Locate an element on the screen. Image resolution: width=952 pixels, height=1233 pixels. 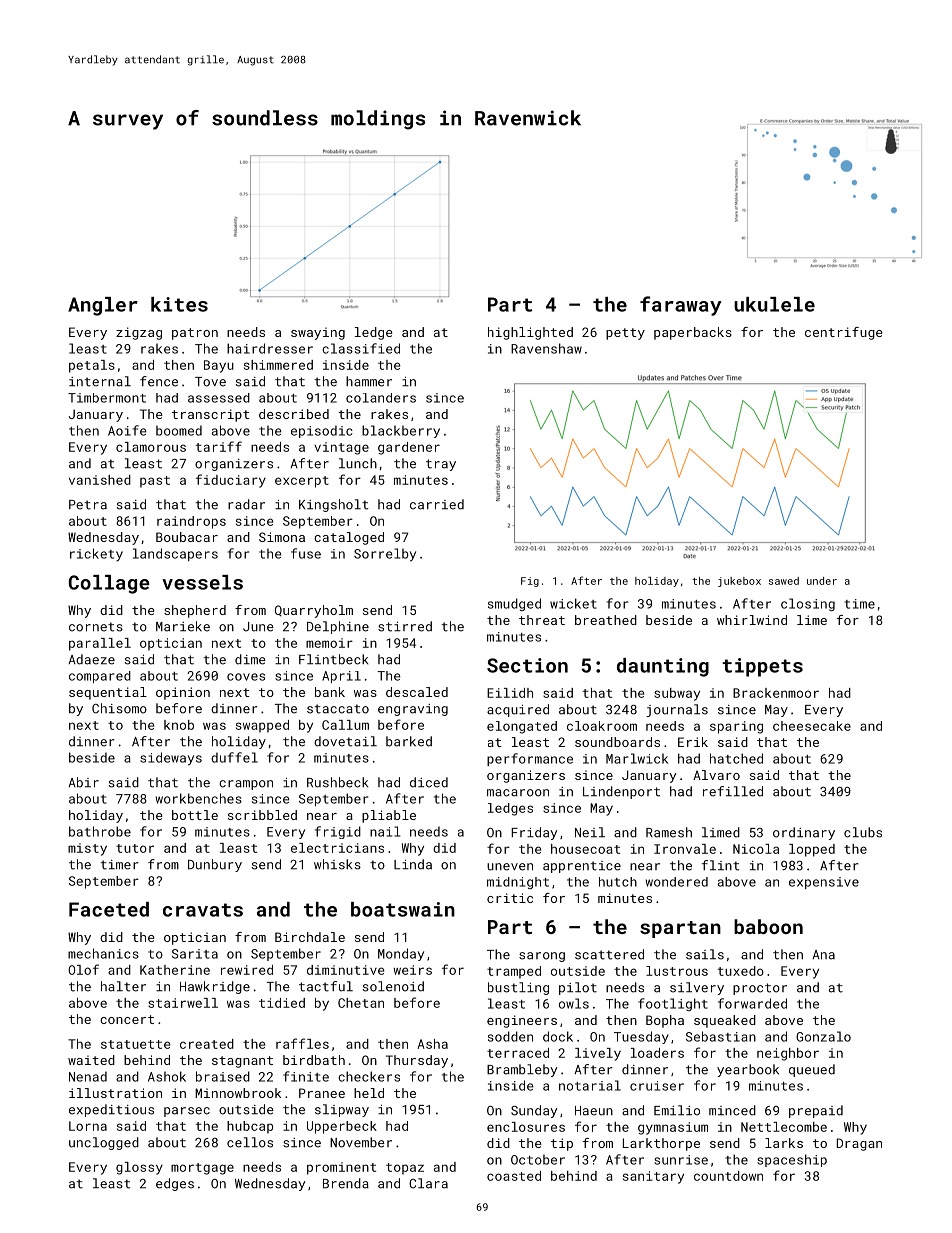
midnight is located at coordinates (518, 883).
